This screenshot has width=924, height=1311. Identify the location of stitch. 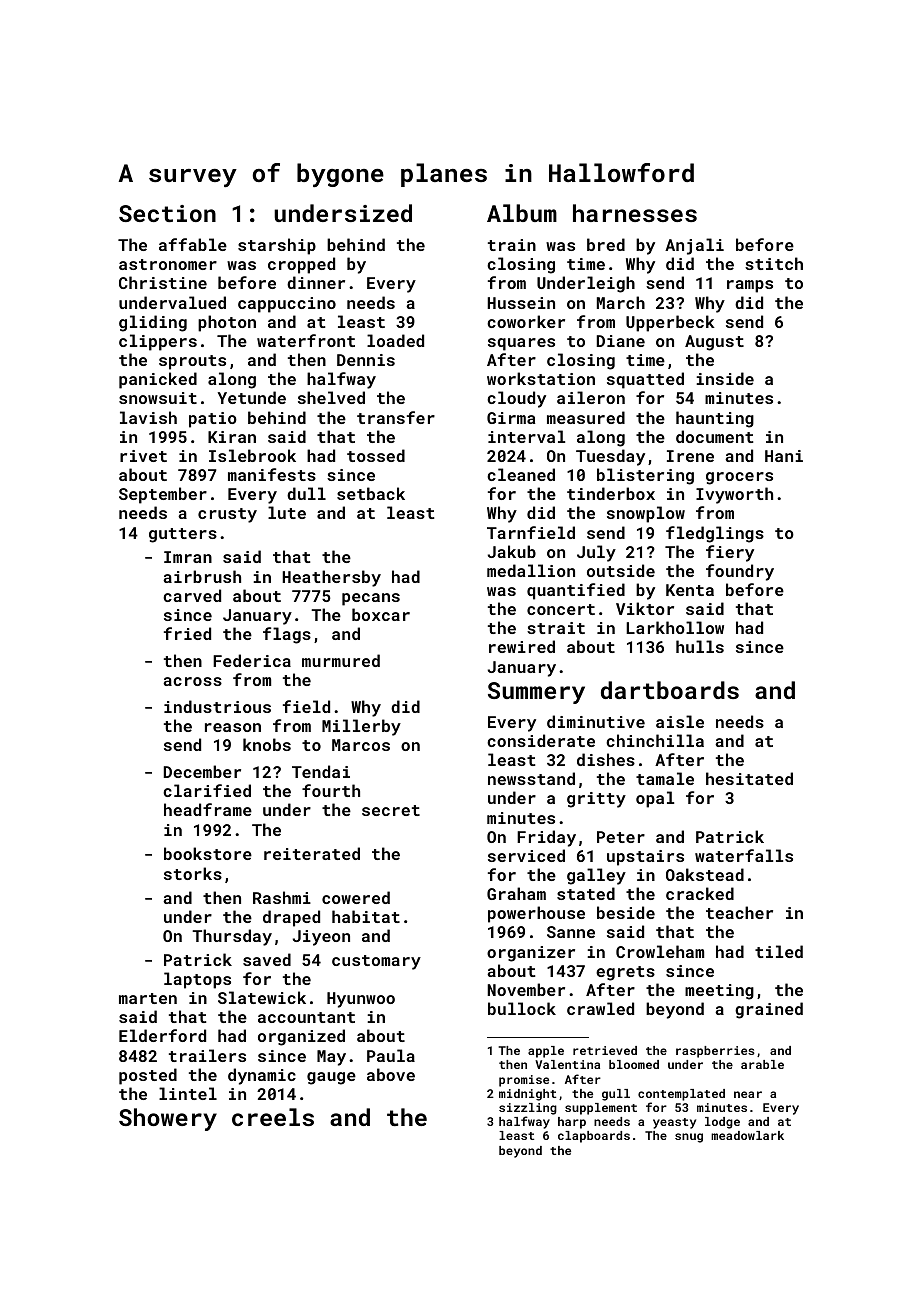
(774, 263).
